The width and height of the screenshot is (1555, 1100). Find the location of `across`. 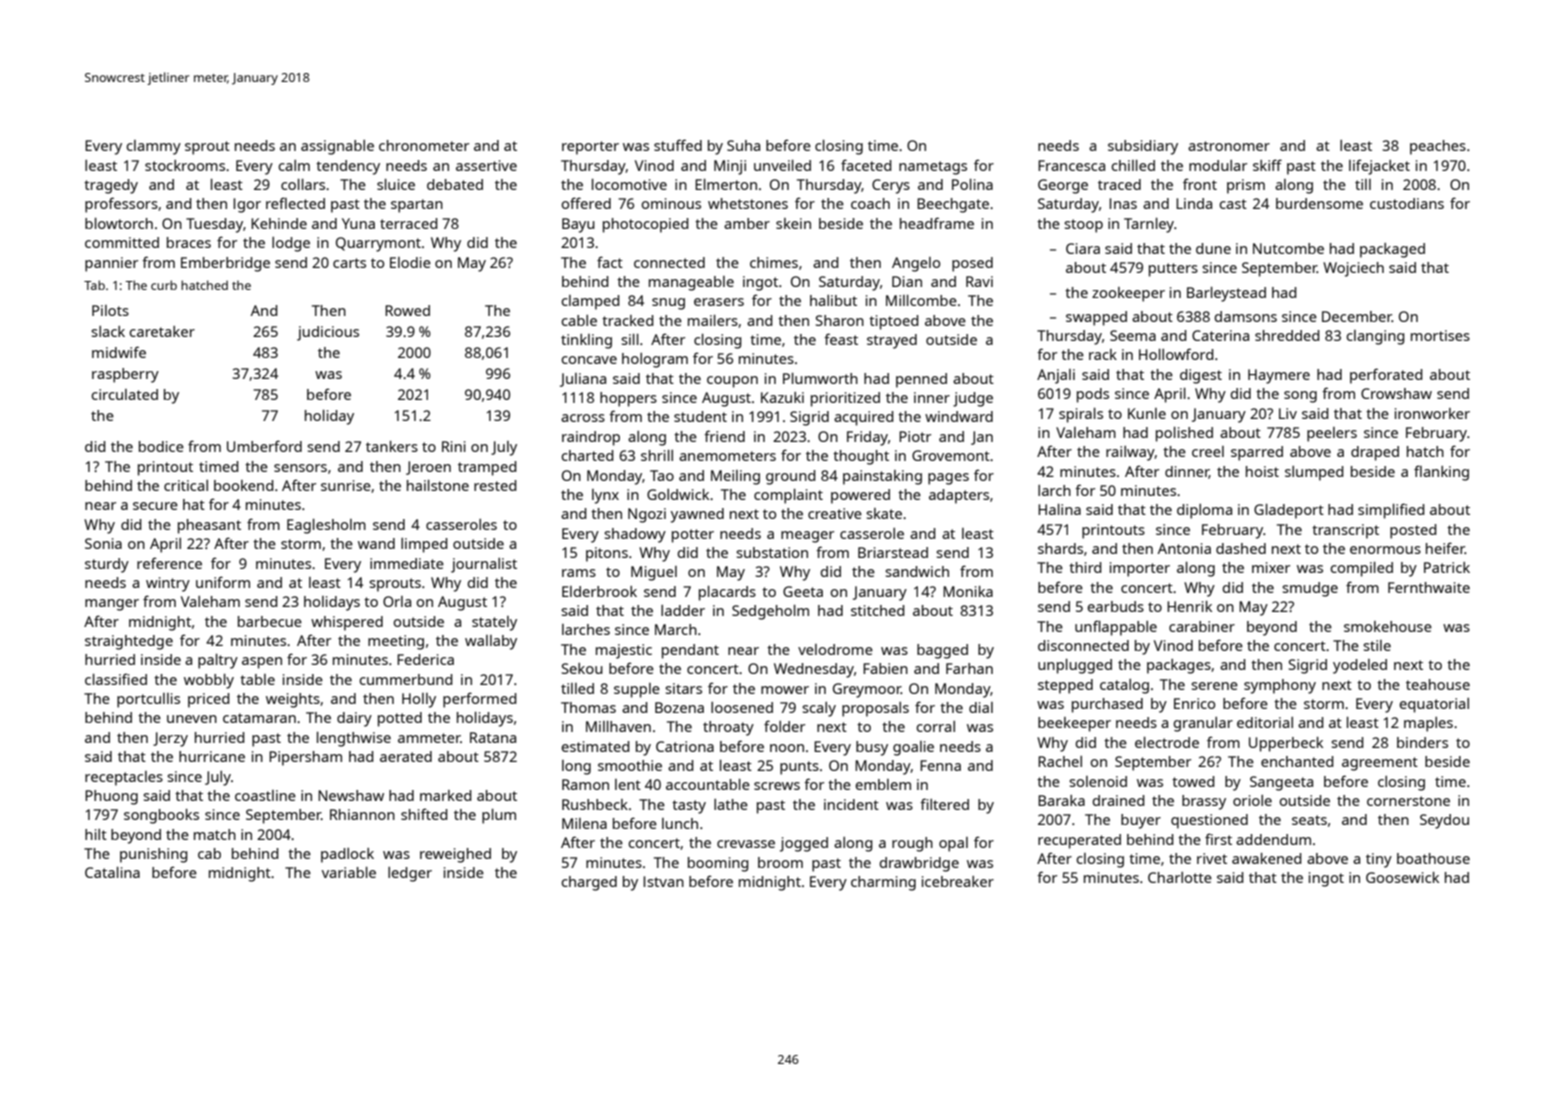

across is located at coordinates (583, 418).
